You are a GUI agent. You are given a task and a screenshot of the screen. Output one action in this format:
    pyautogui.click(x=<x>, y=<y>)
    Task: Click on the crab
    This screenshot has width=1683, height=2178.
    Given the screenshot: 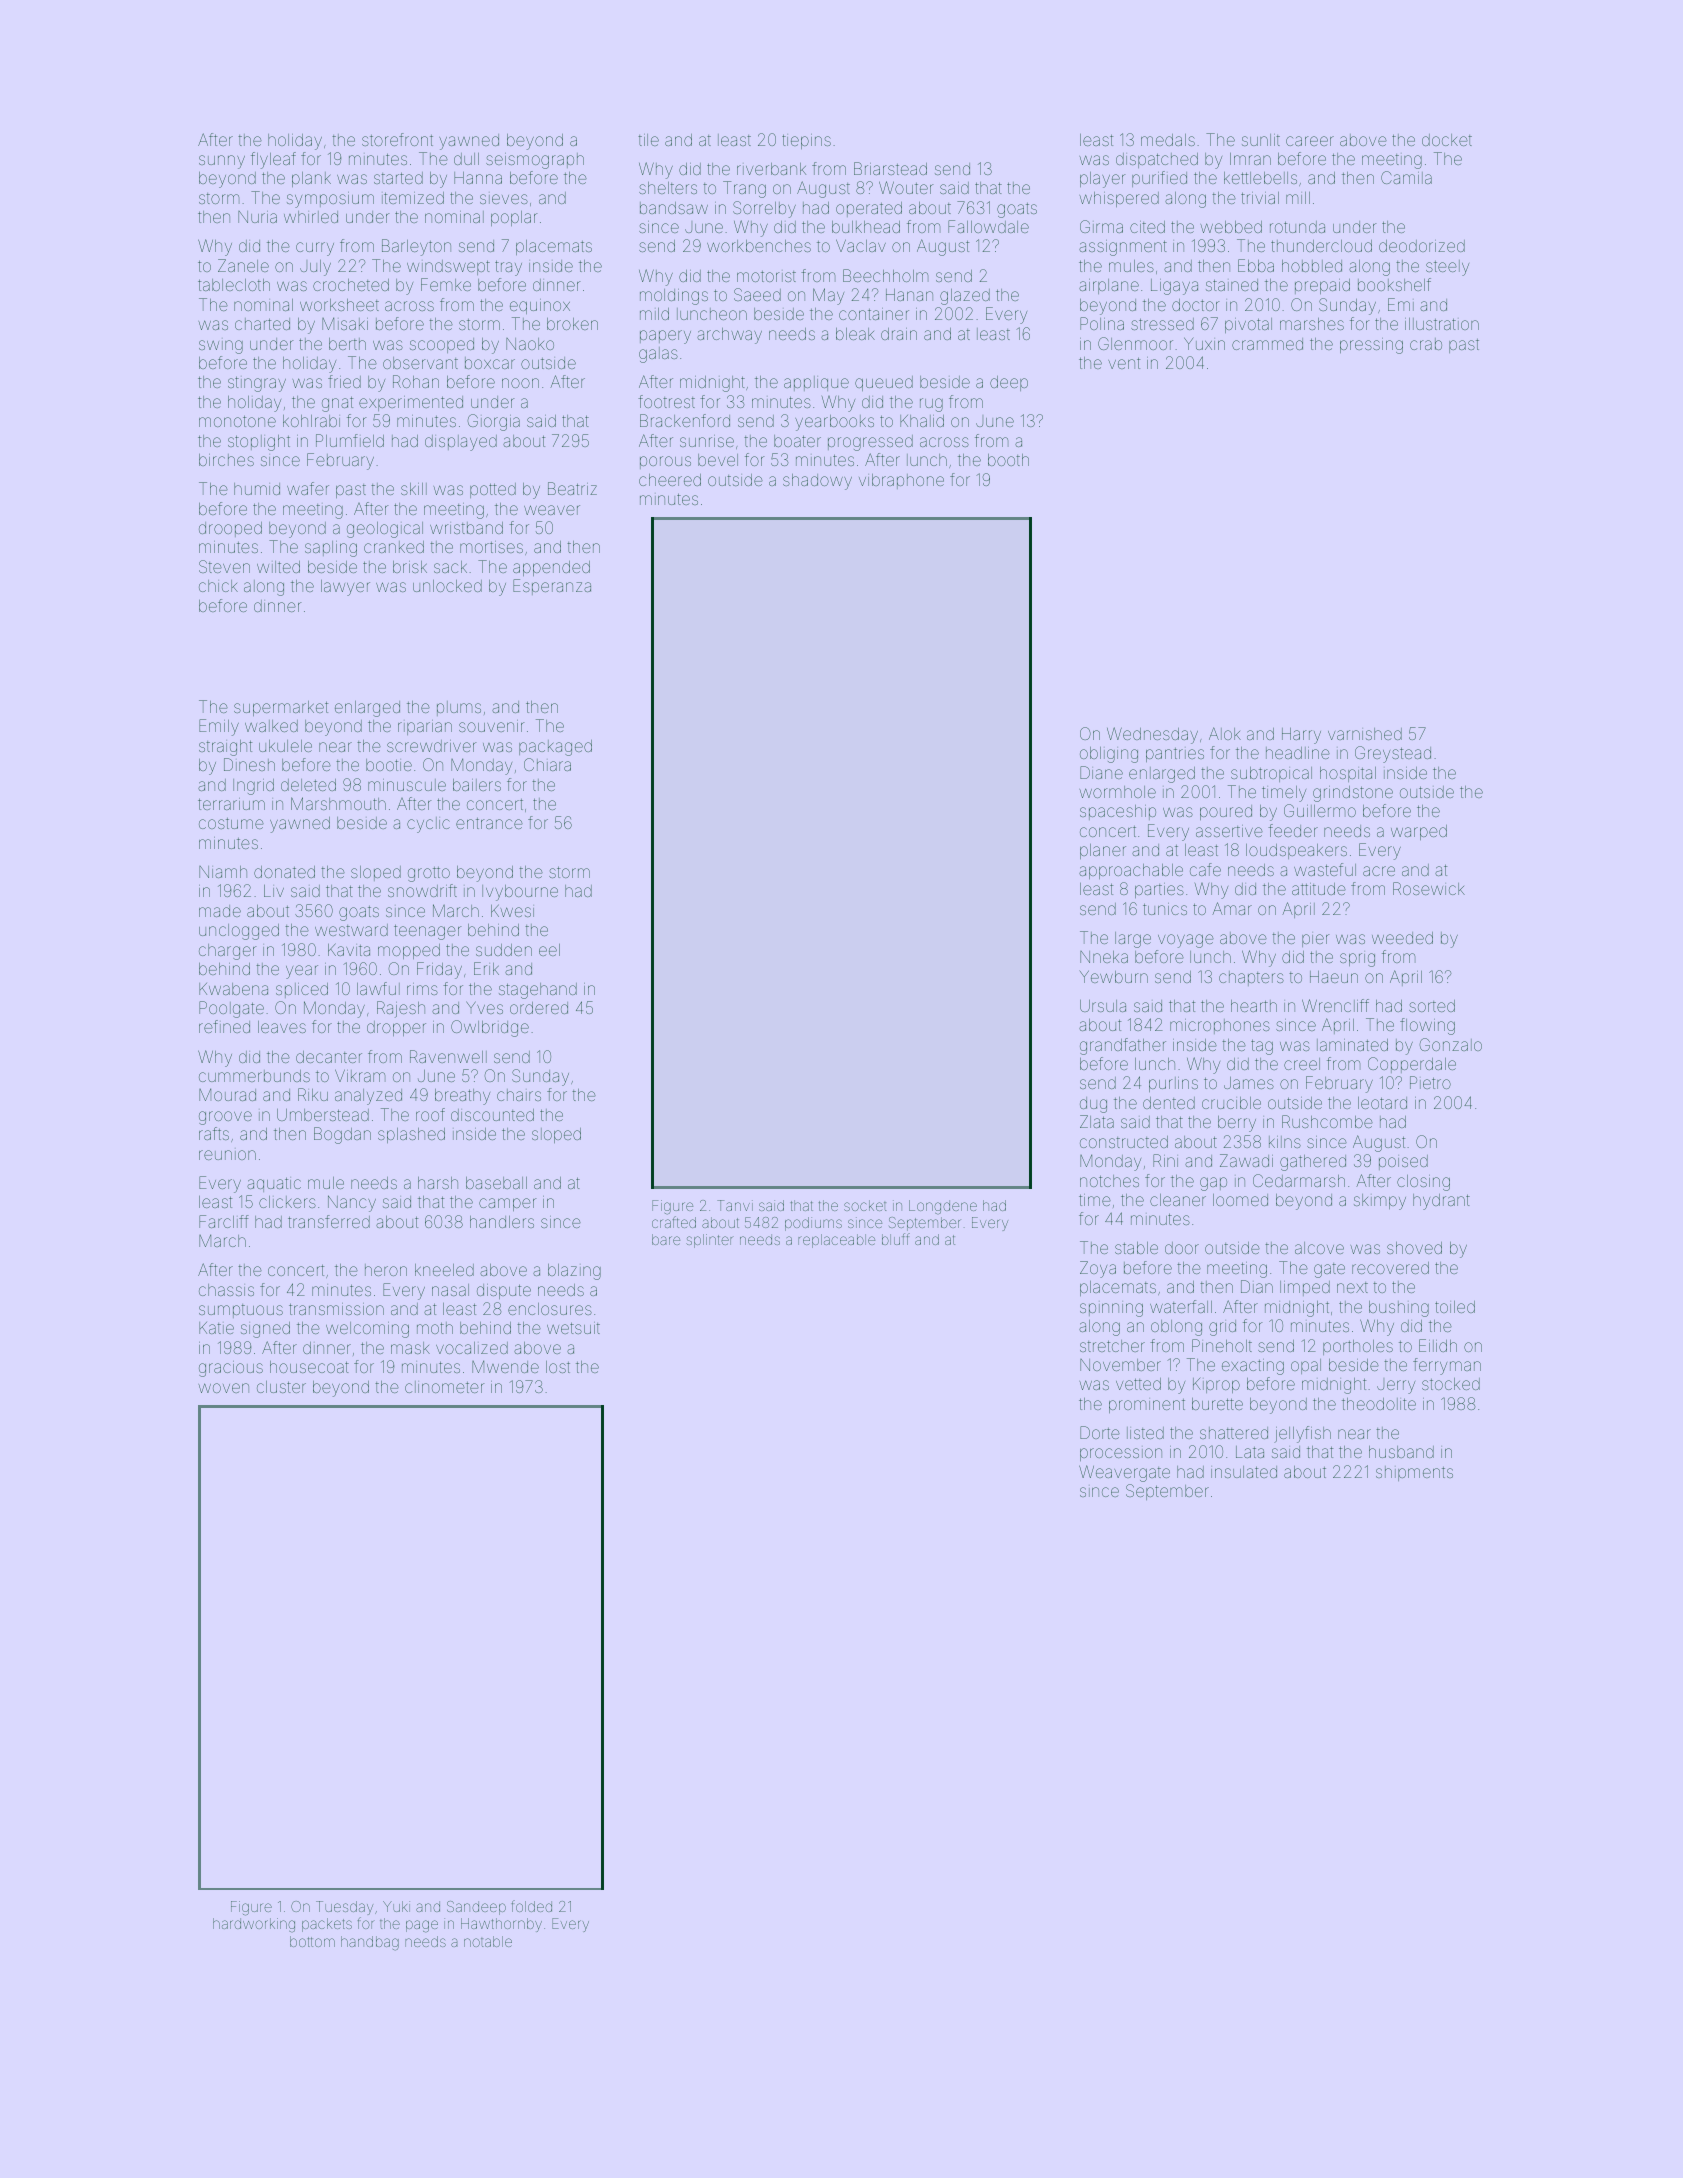 What is the action you would take?
    pyautogui.click(x=1426, y=344)
